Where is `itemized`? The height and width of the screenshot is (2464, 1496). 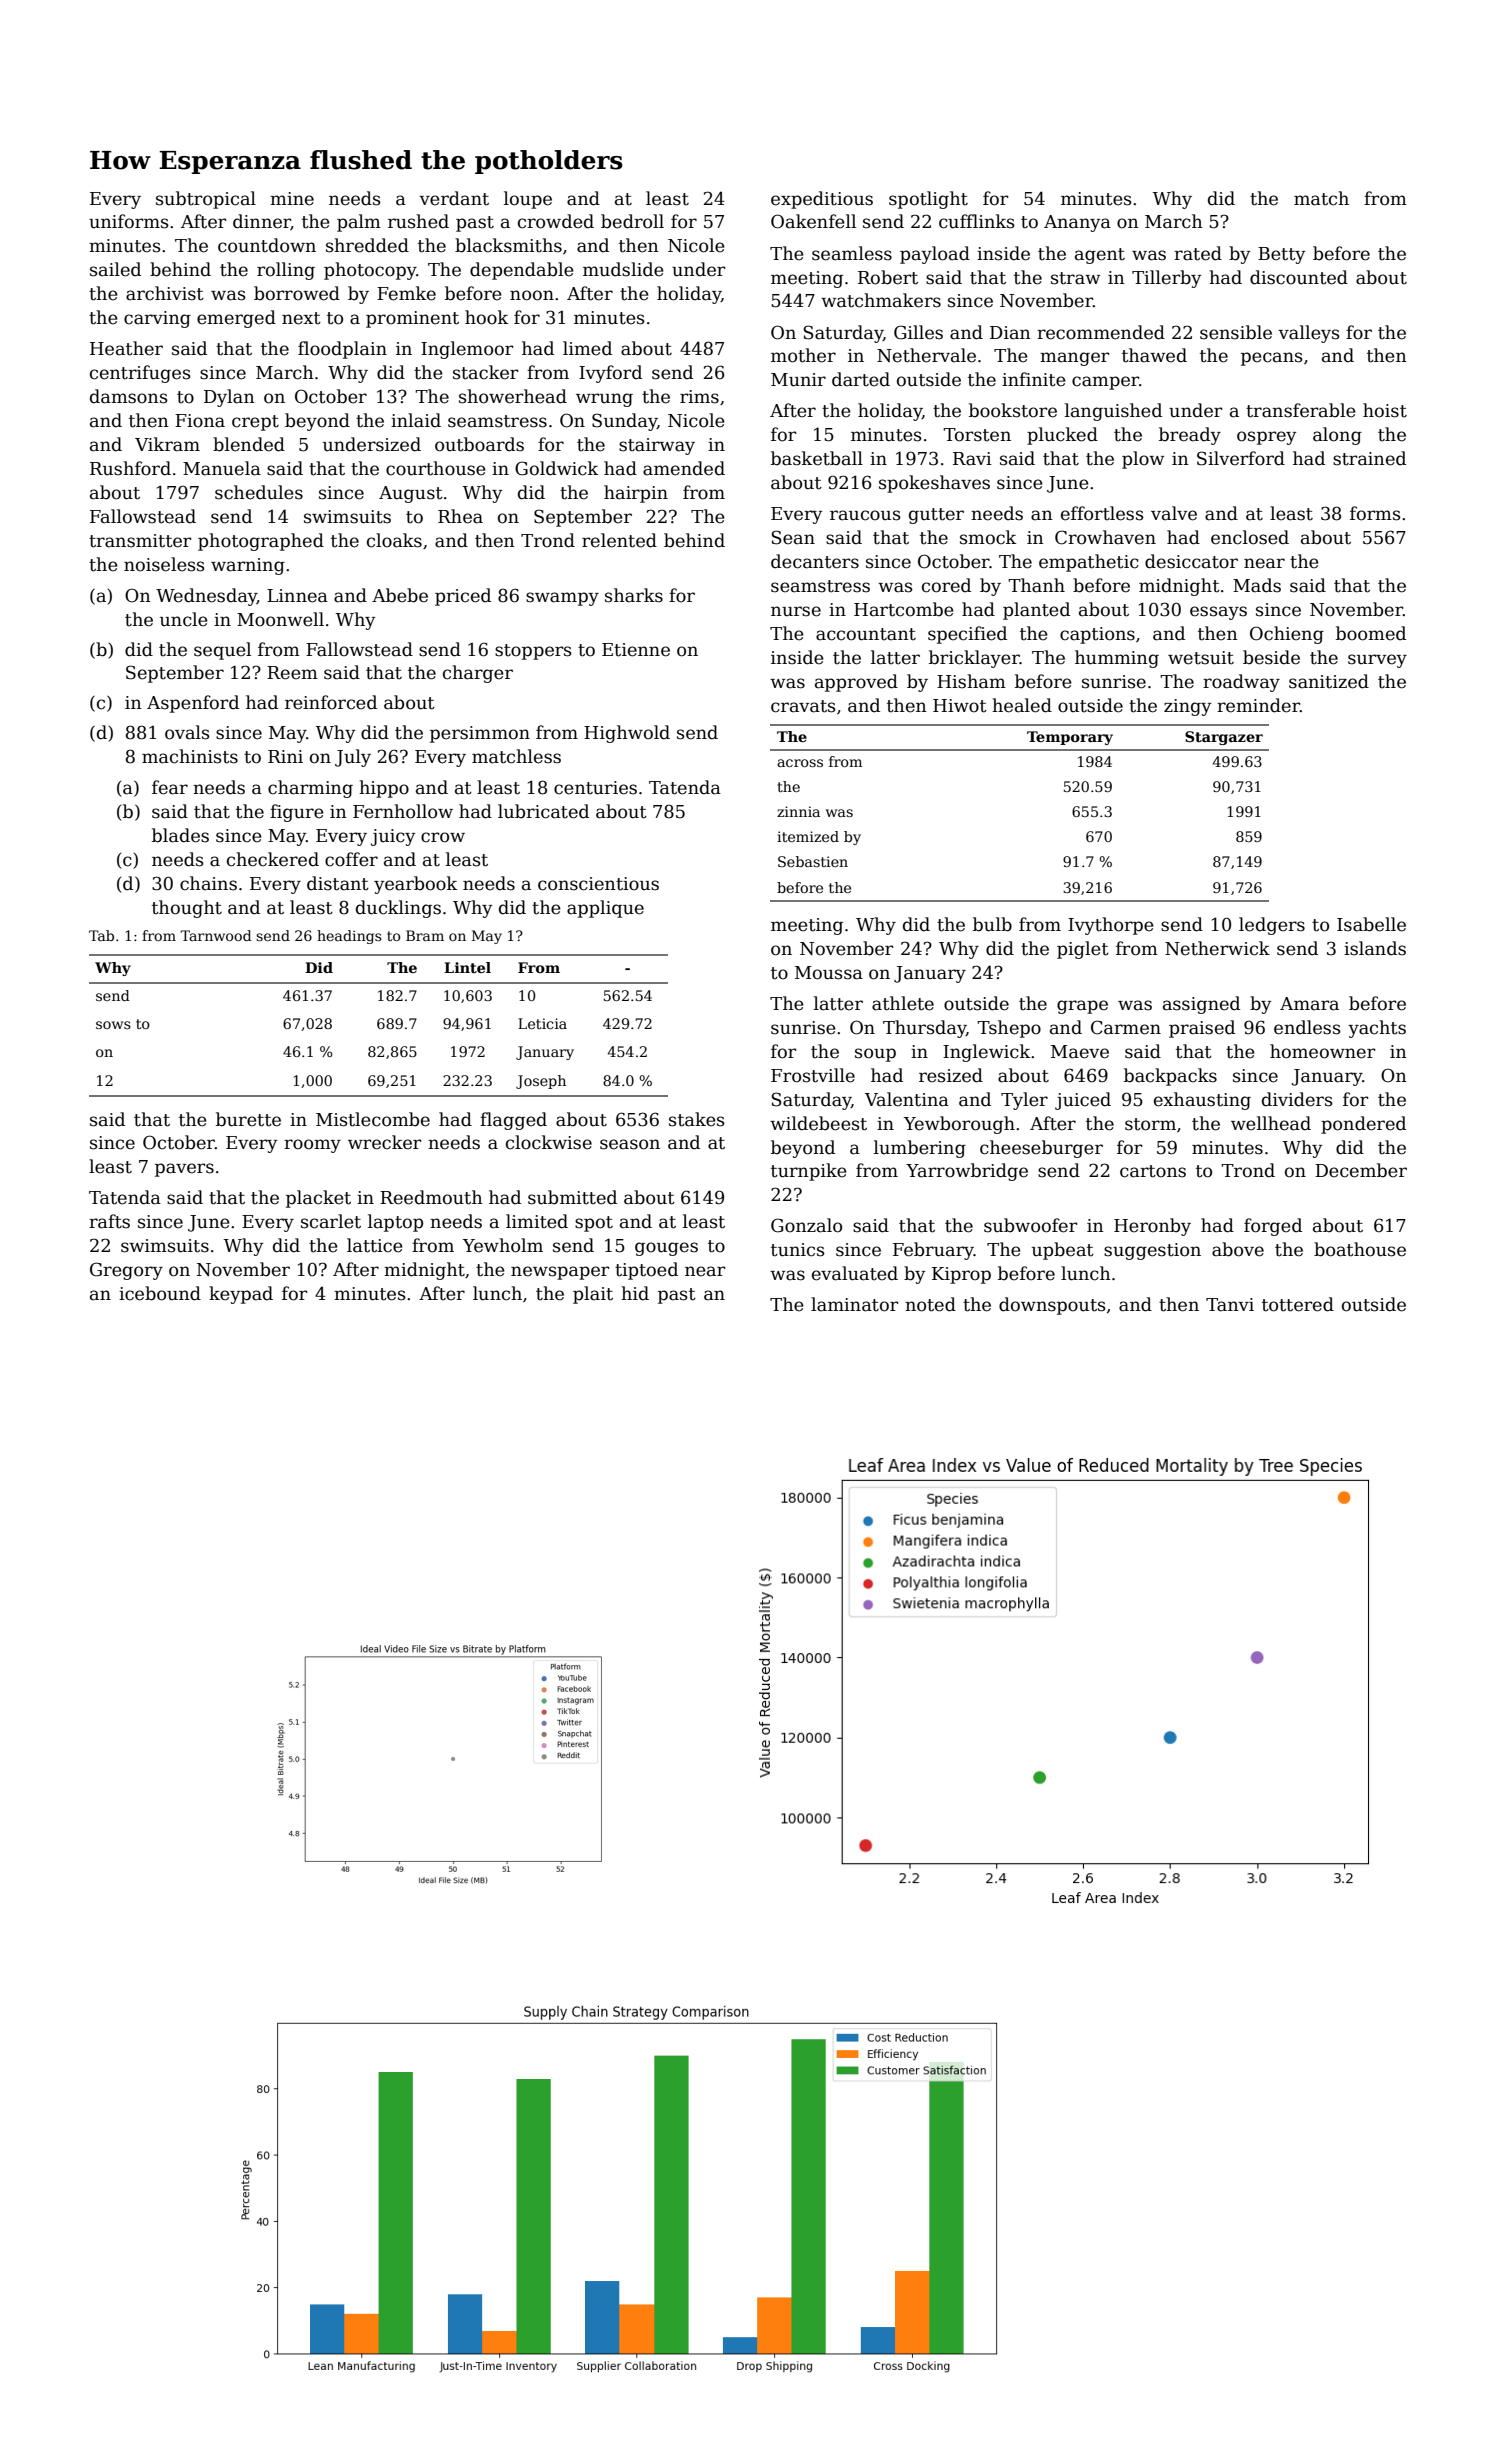 itemized is located at coordinates (808, 836).
